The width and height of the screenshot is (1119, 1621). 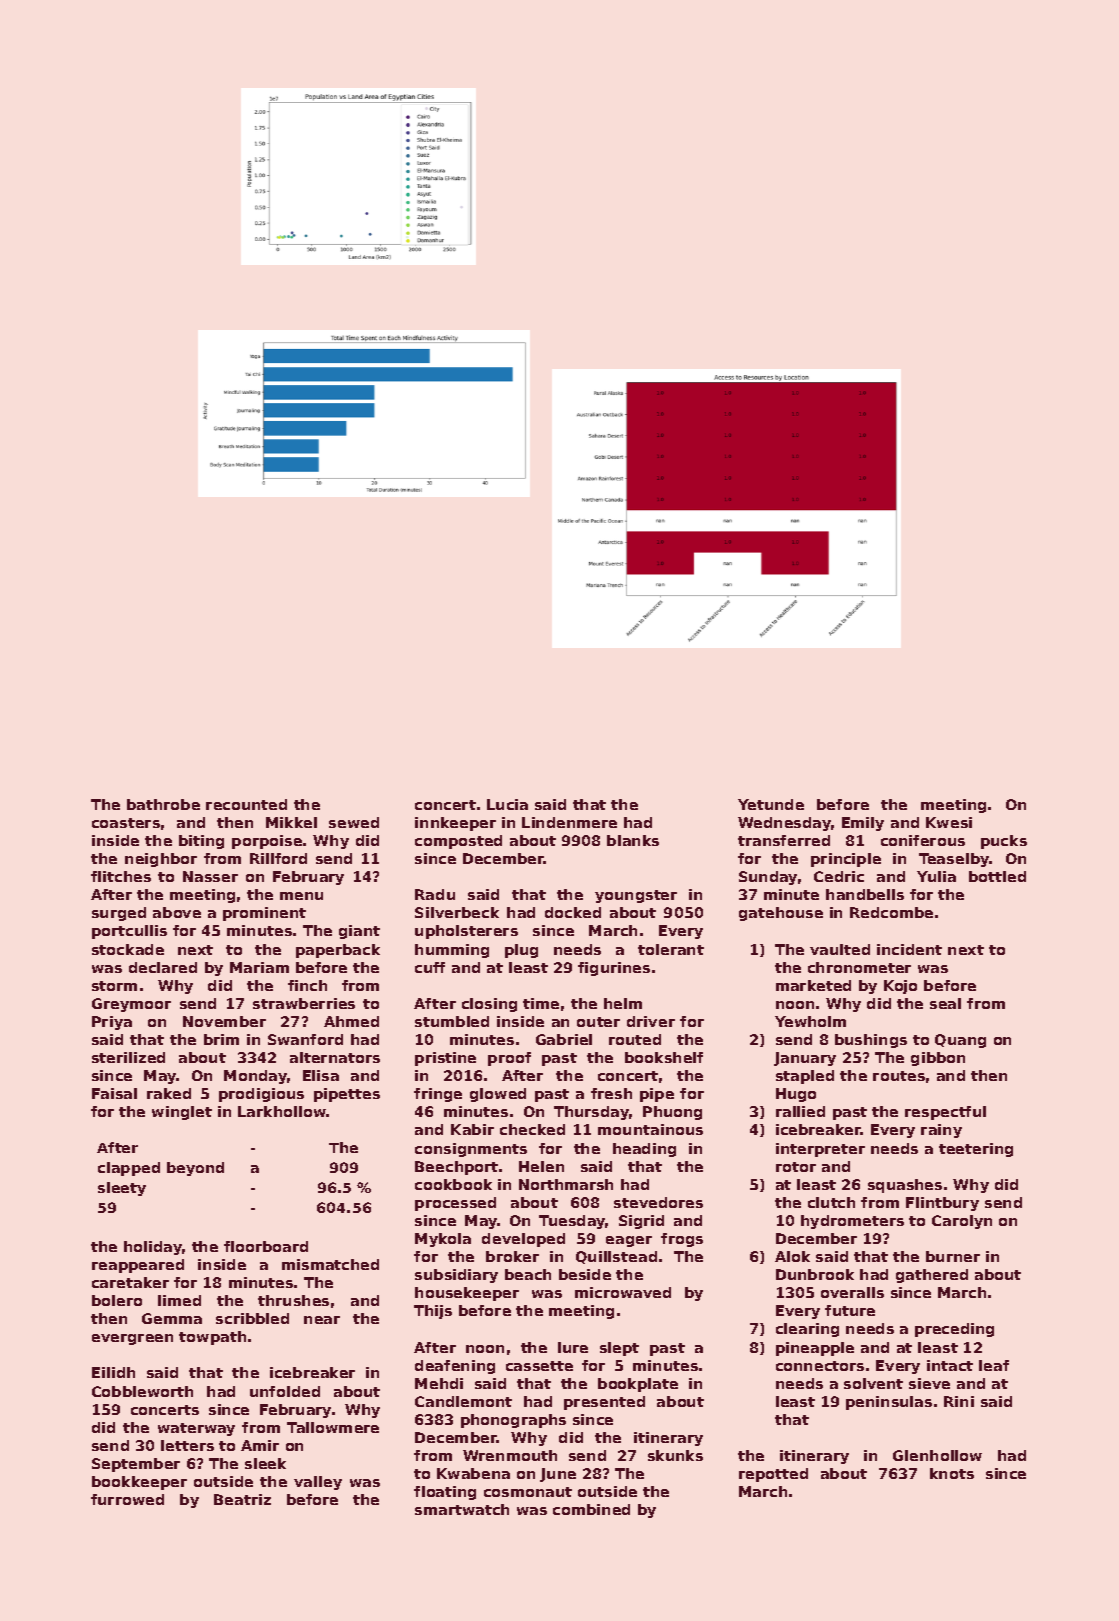 I want to click on subsidiary, so click(x=456, y=1276).
